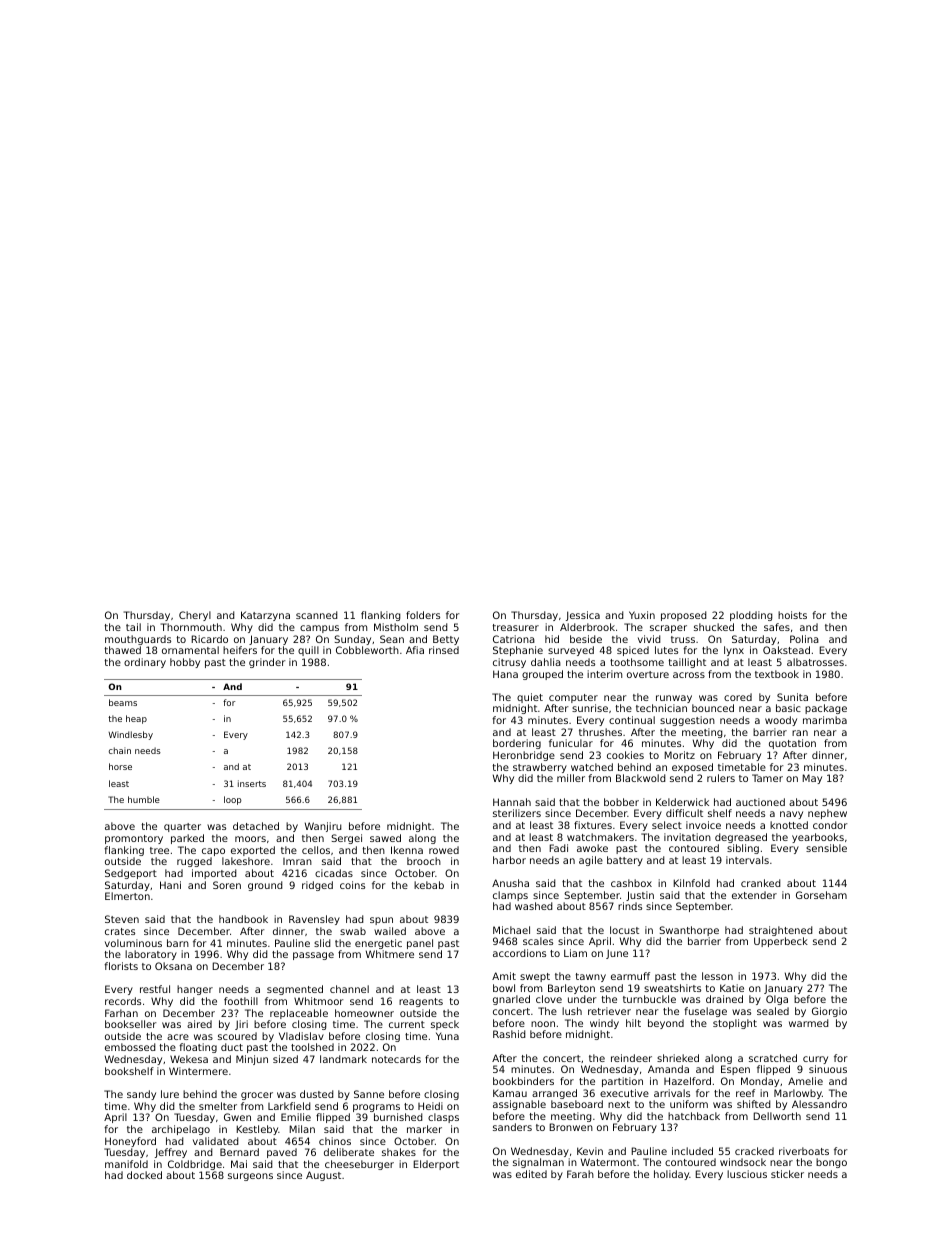  Describe the element at coordinates (684, 616) in the screenshot. I see `proposed` at that location.
